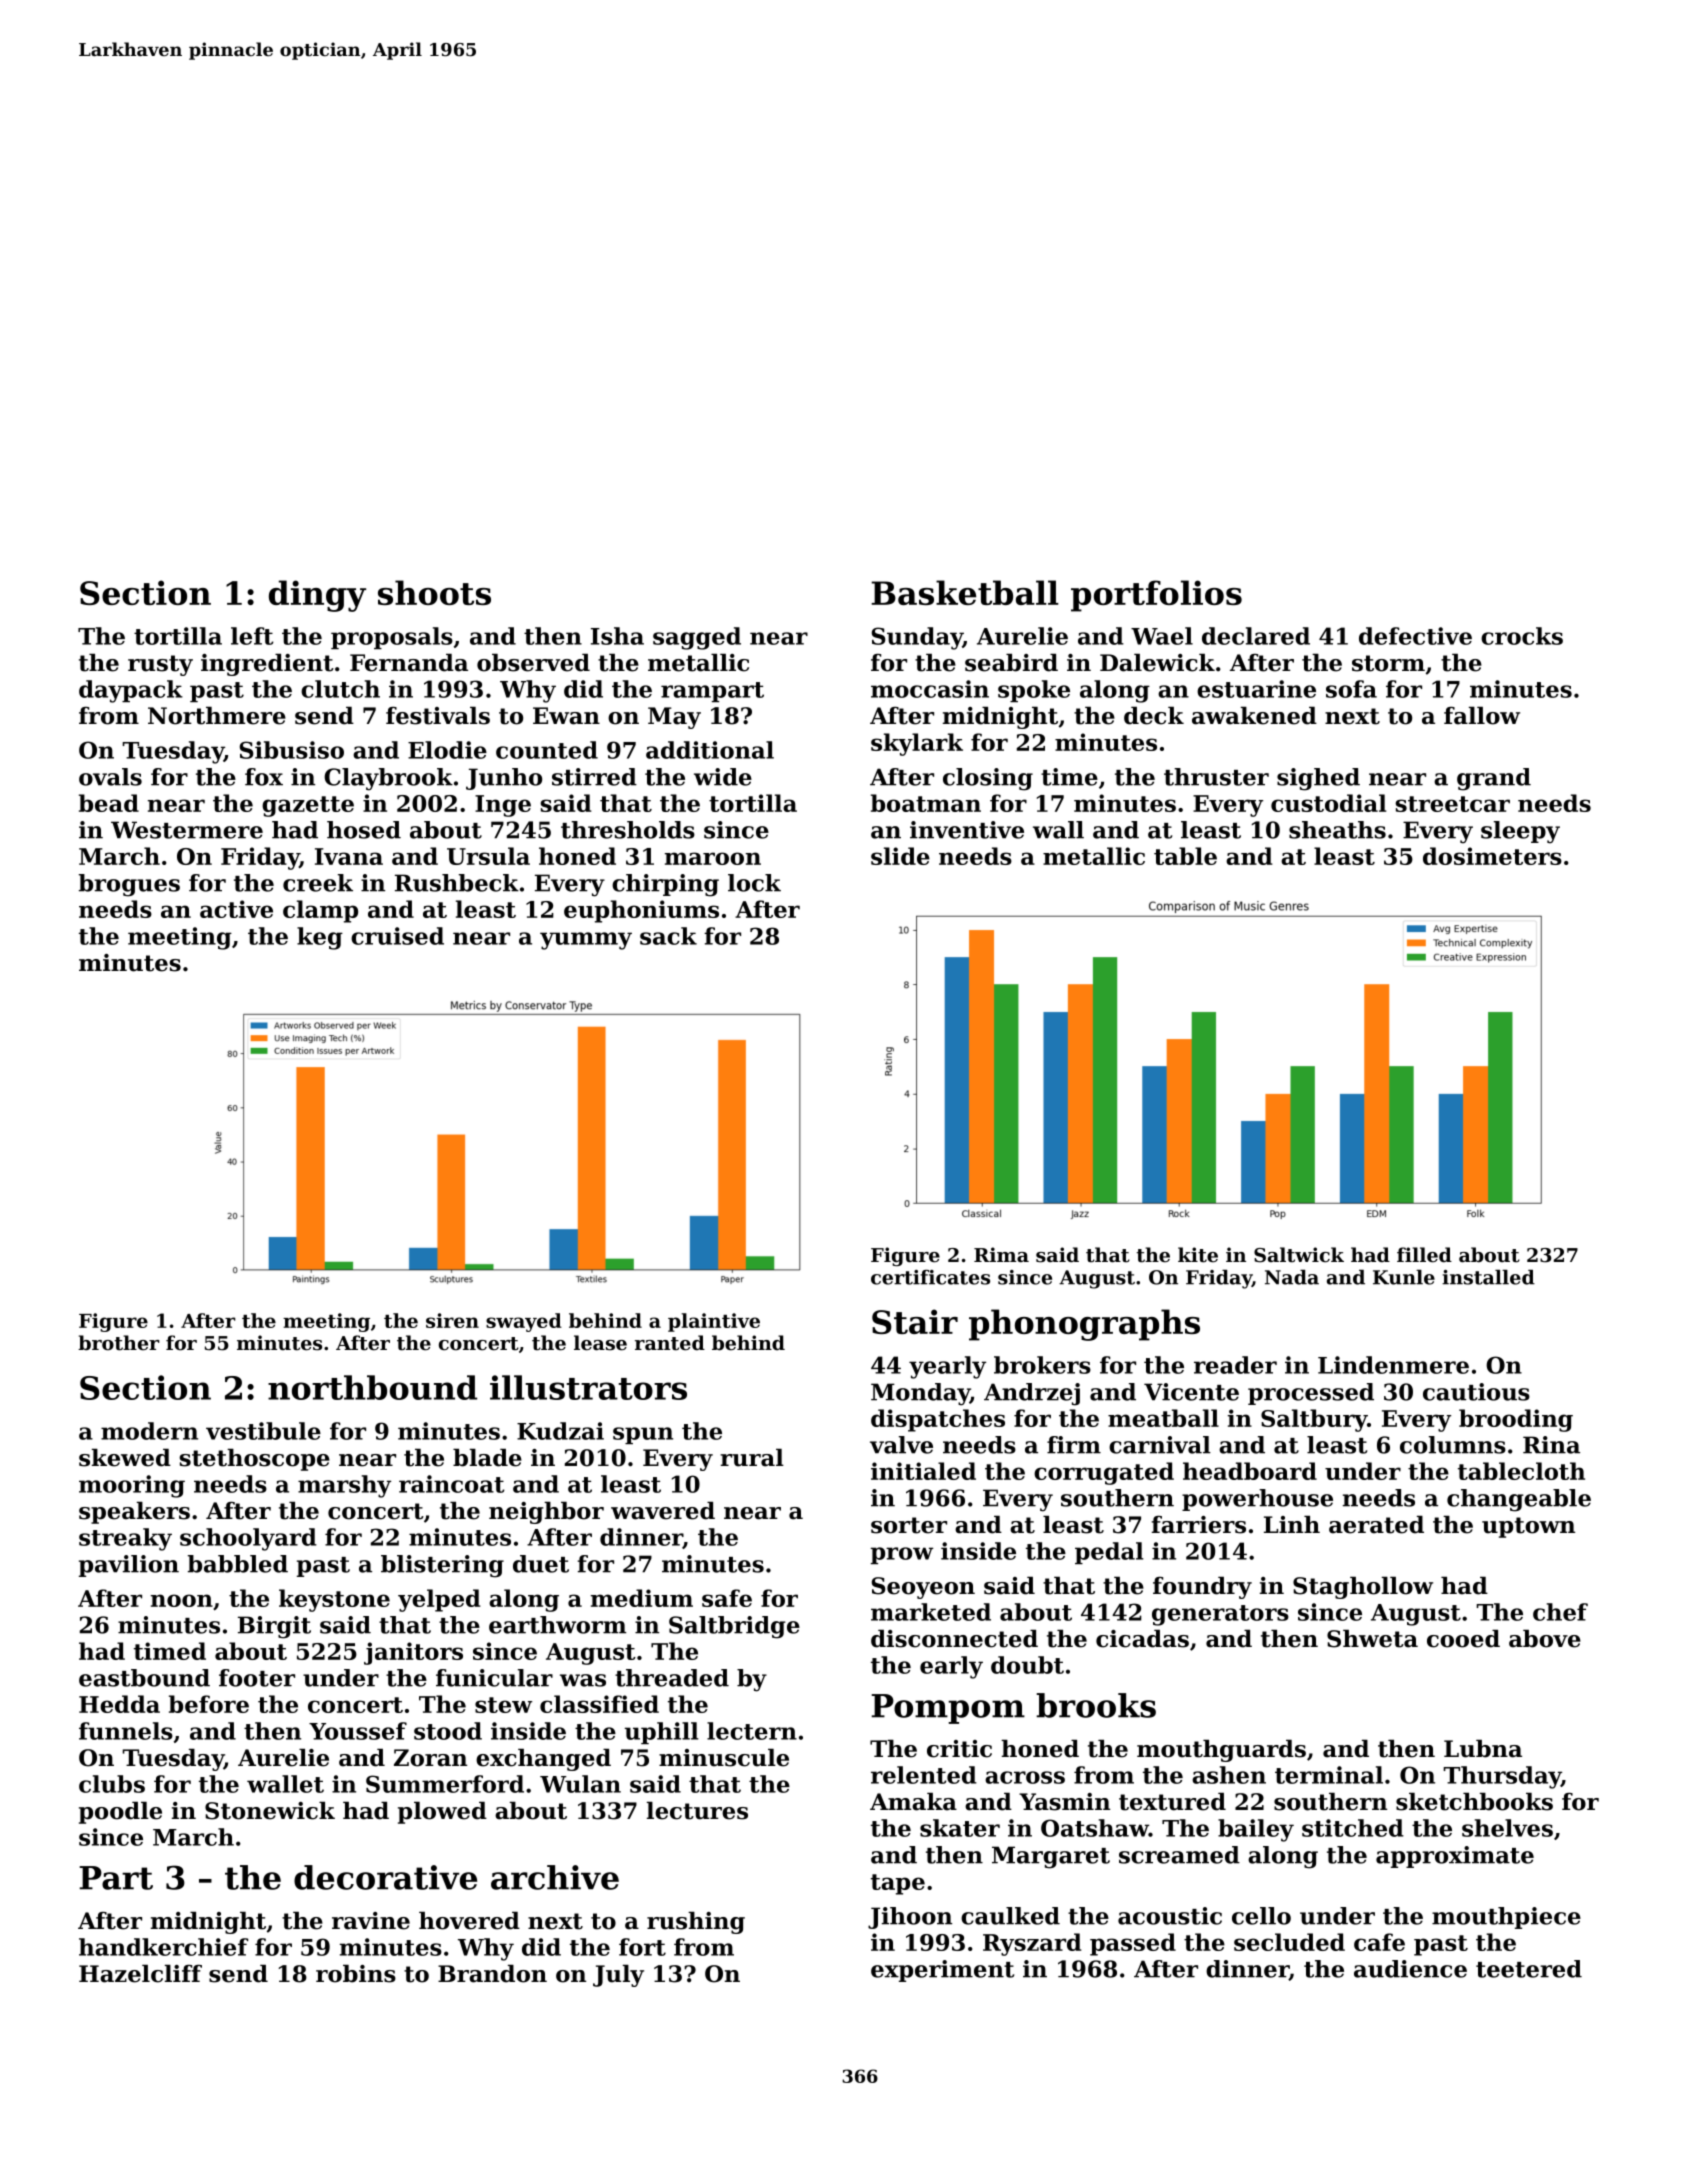 The image size is (1683, 2178). I want to click on swayed, so click(524, 1322).
